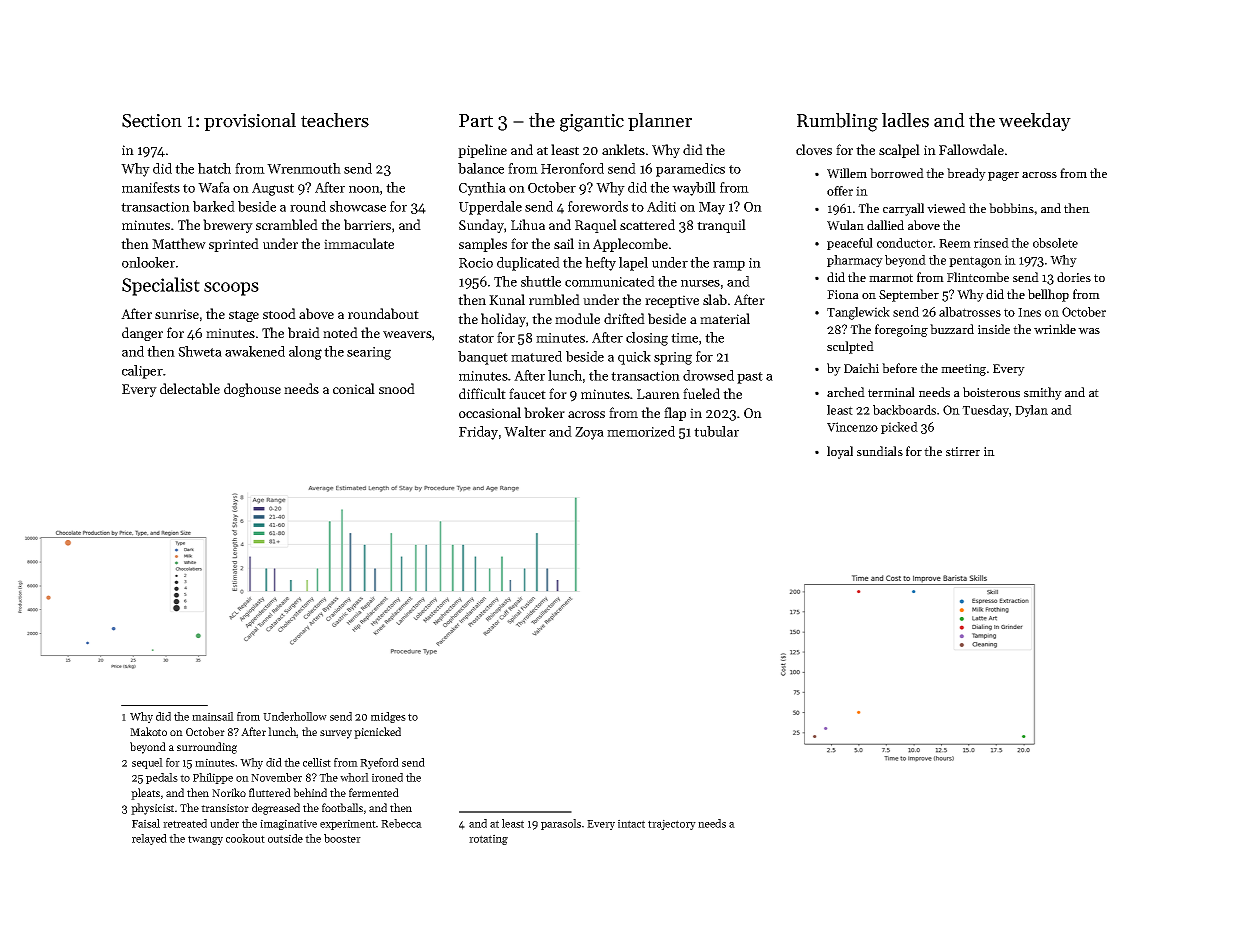  Describe the element at coordinates (641, 431) in the document. I see `memorized` at that location.
